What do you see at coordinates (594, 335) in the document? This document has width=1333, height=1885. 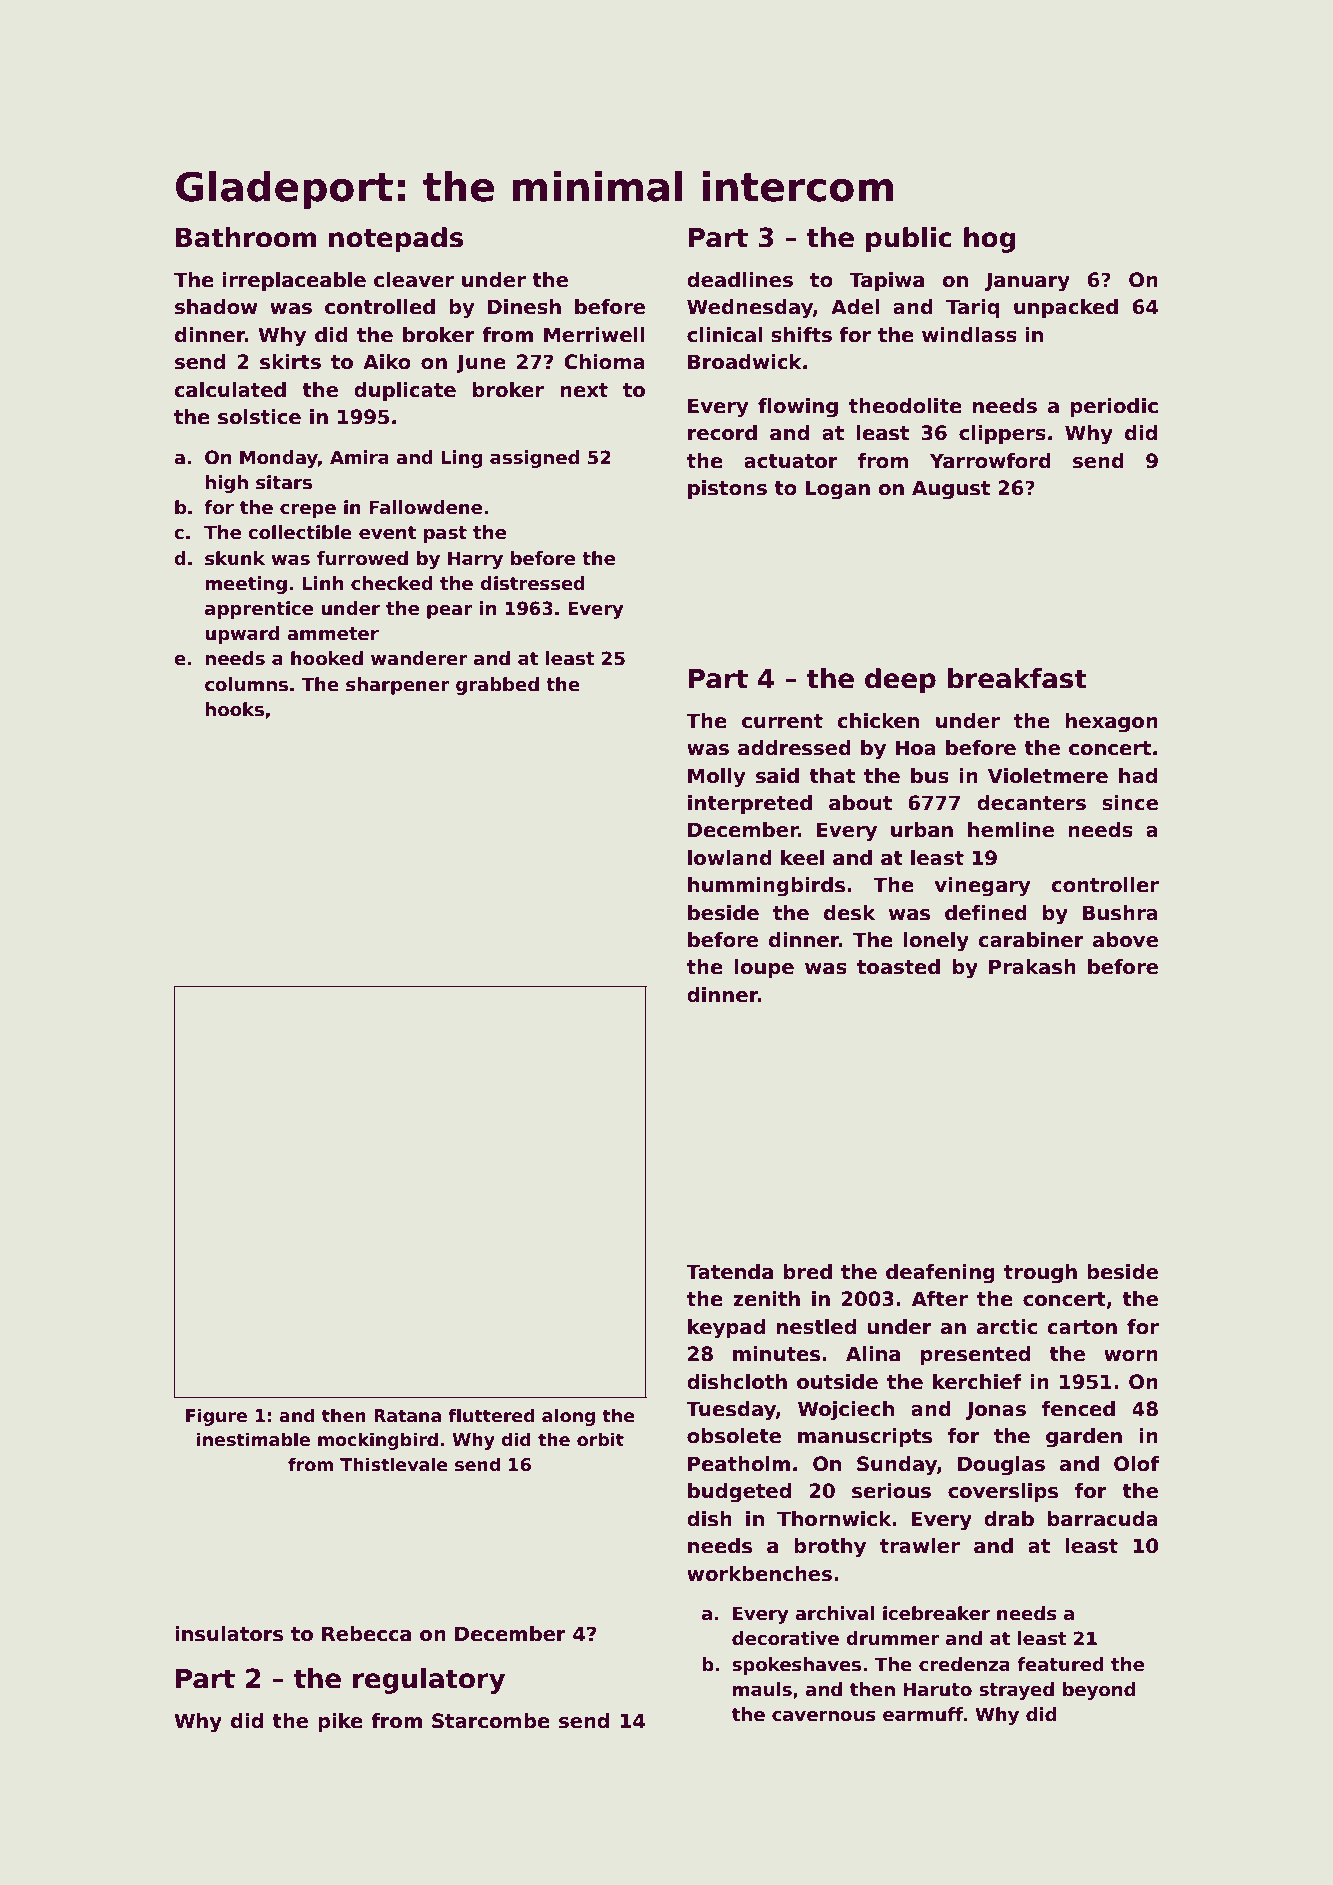 I see `Merriwell` at bounding box center [594, 335].
